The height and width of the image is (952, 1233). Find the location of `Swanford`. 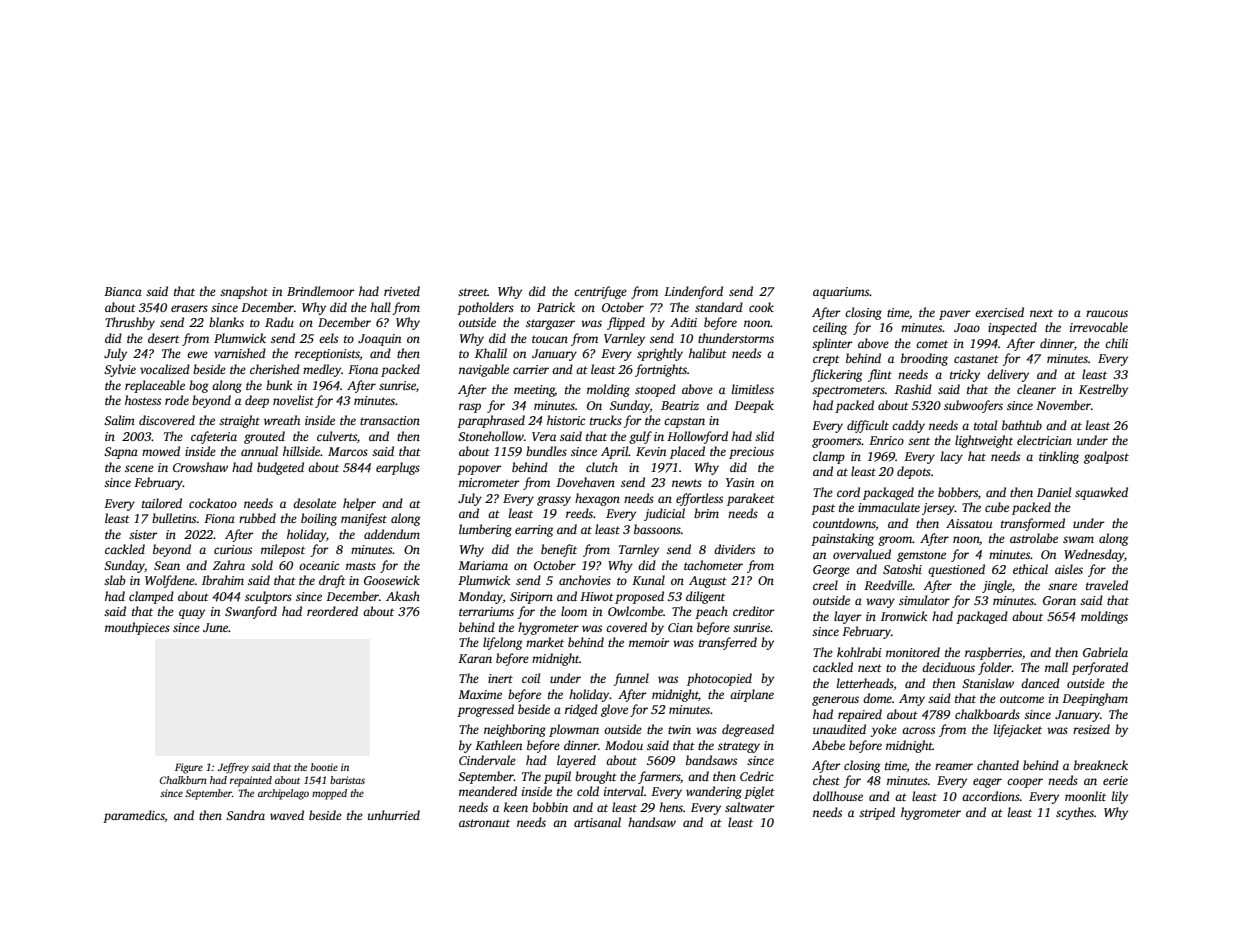

Swanford is located at coordinates (251, 612).
